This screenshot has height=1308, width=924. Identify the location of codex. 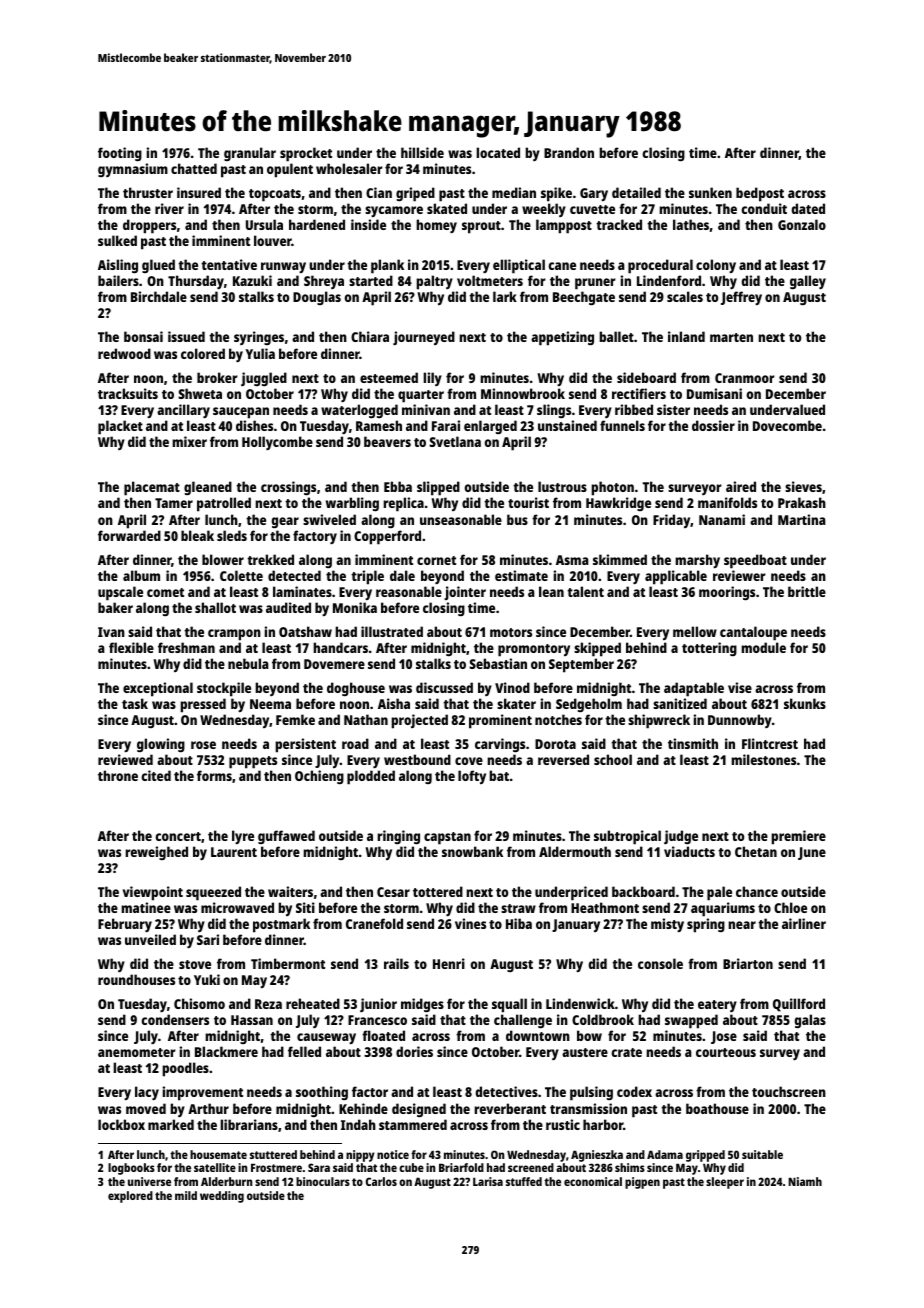
(634, 1091).
